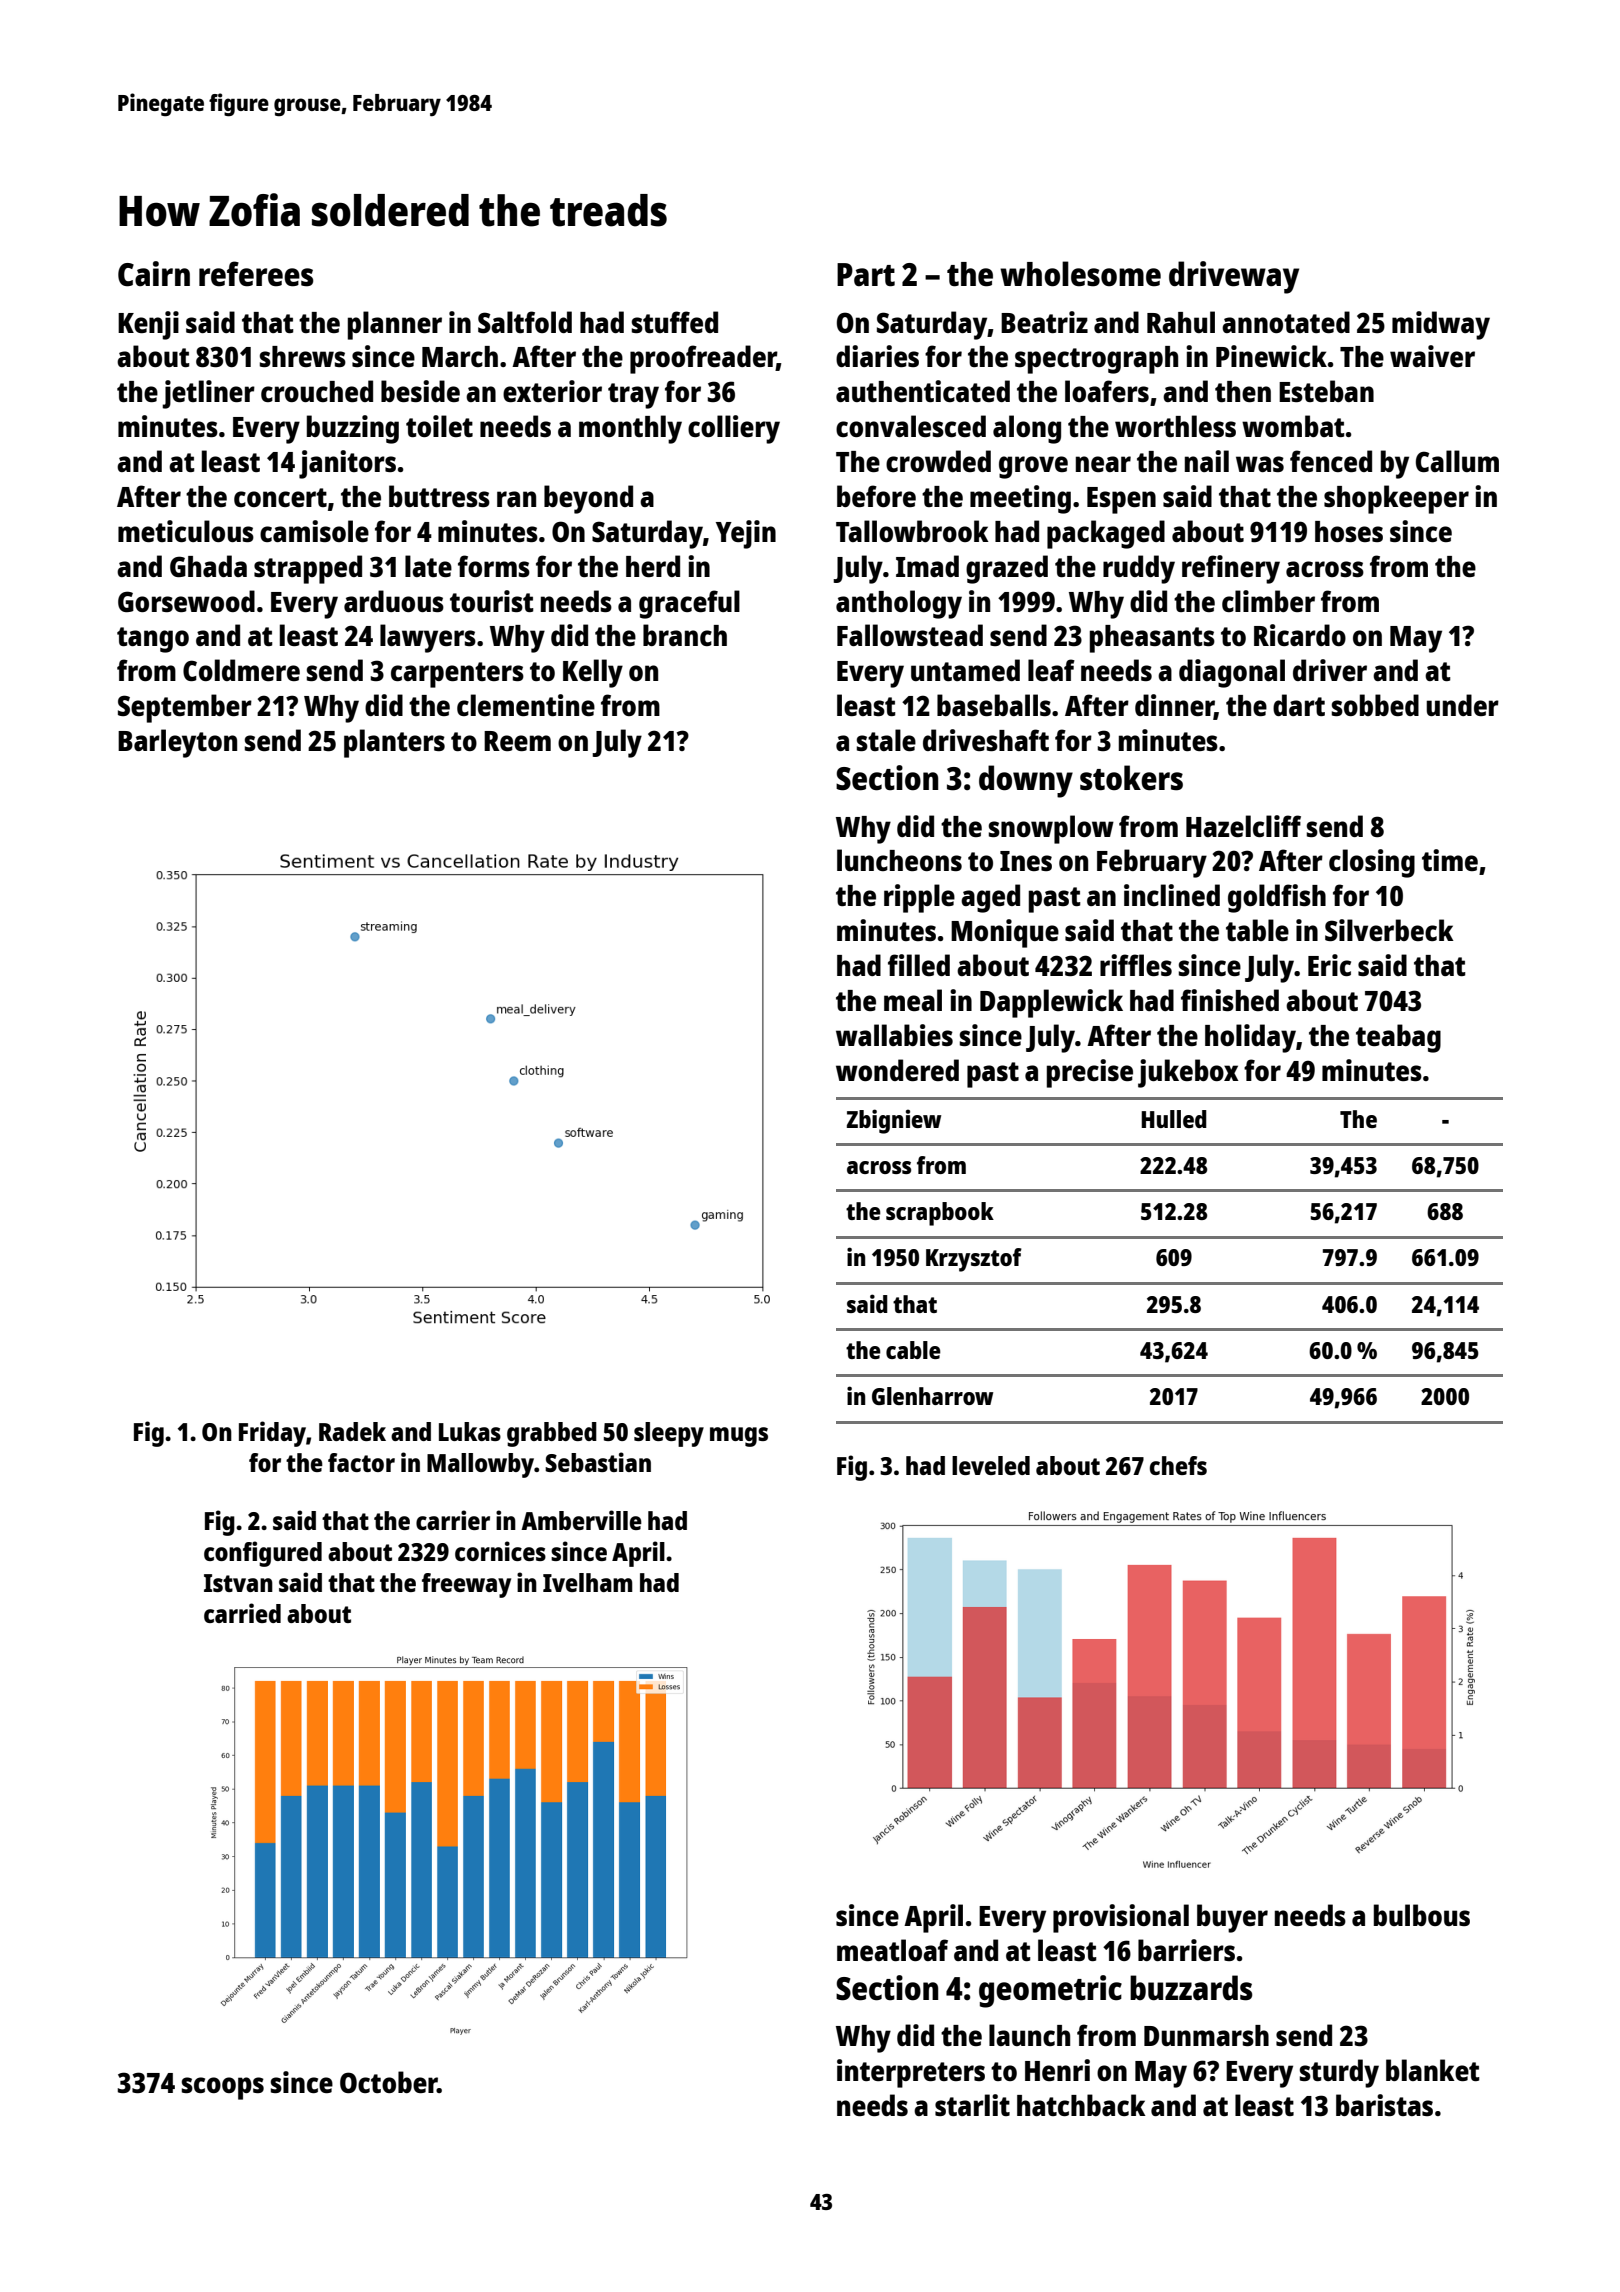  What do you see at coordinates (588, 1582) in the screenshot?
I see `Ivelham` at bounding box center [588, 1582].
